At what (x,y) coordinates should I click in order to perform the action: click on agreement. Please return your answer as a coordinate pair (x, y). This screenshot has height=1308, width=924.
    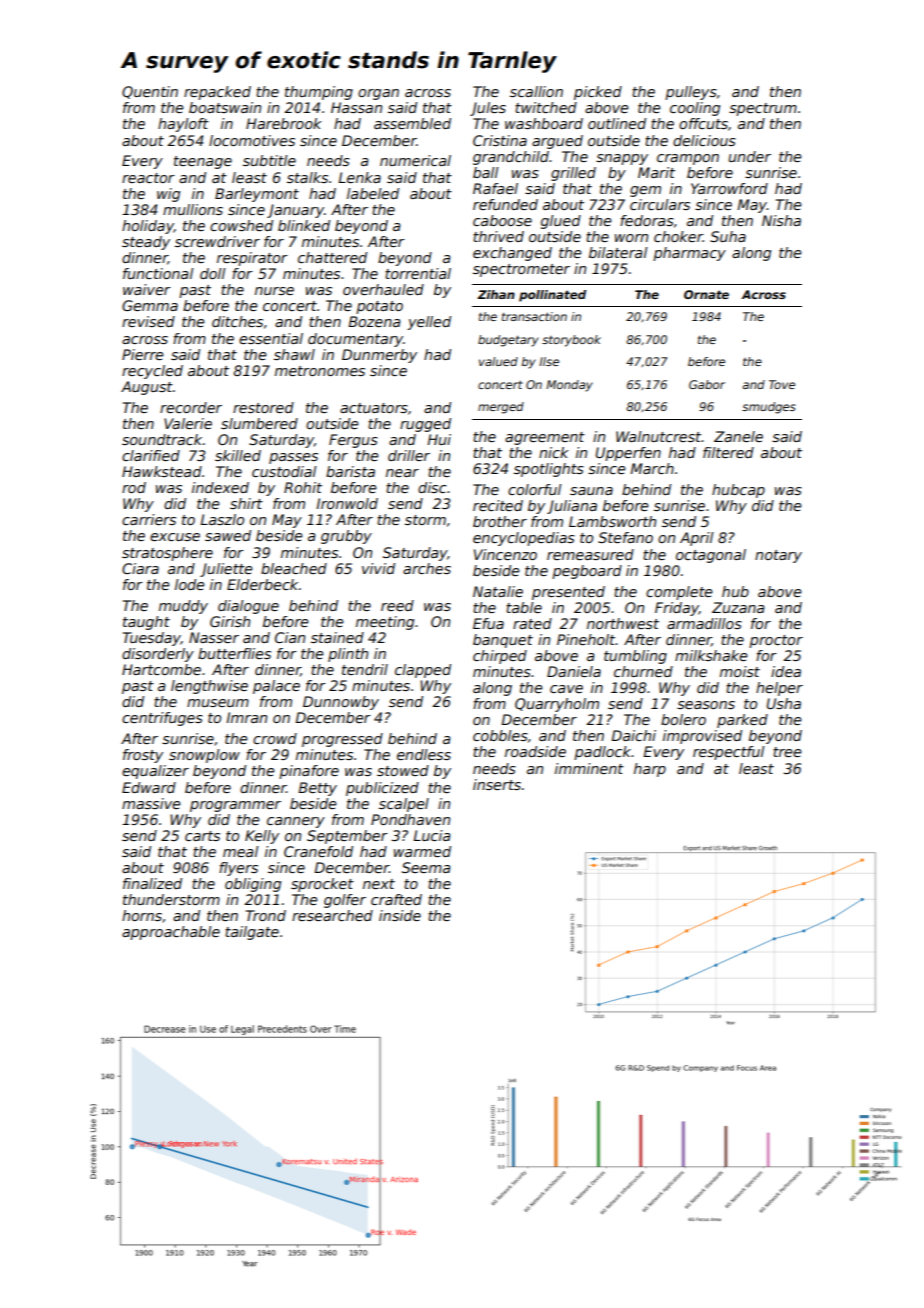
    Looking at the image, I should click on (545, 438).
